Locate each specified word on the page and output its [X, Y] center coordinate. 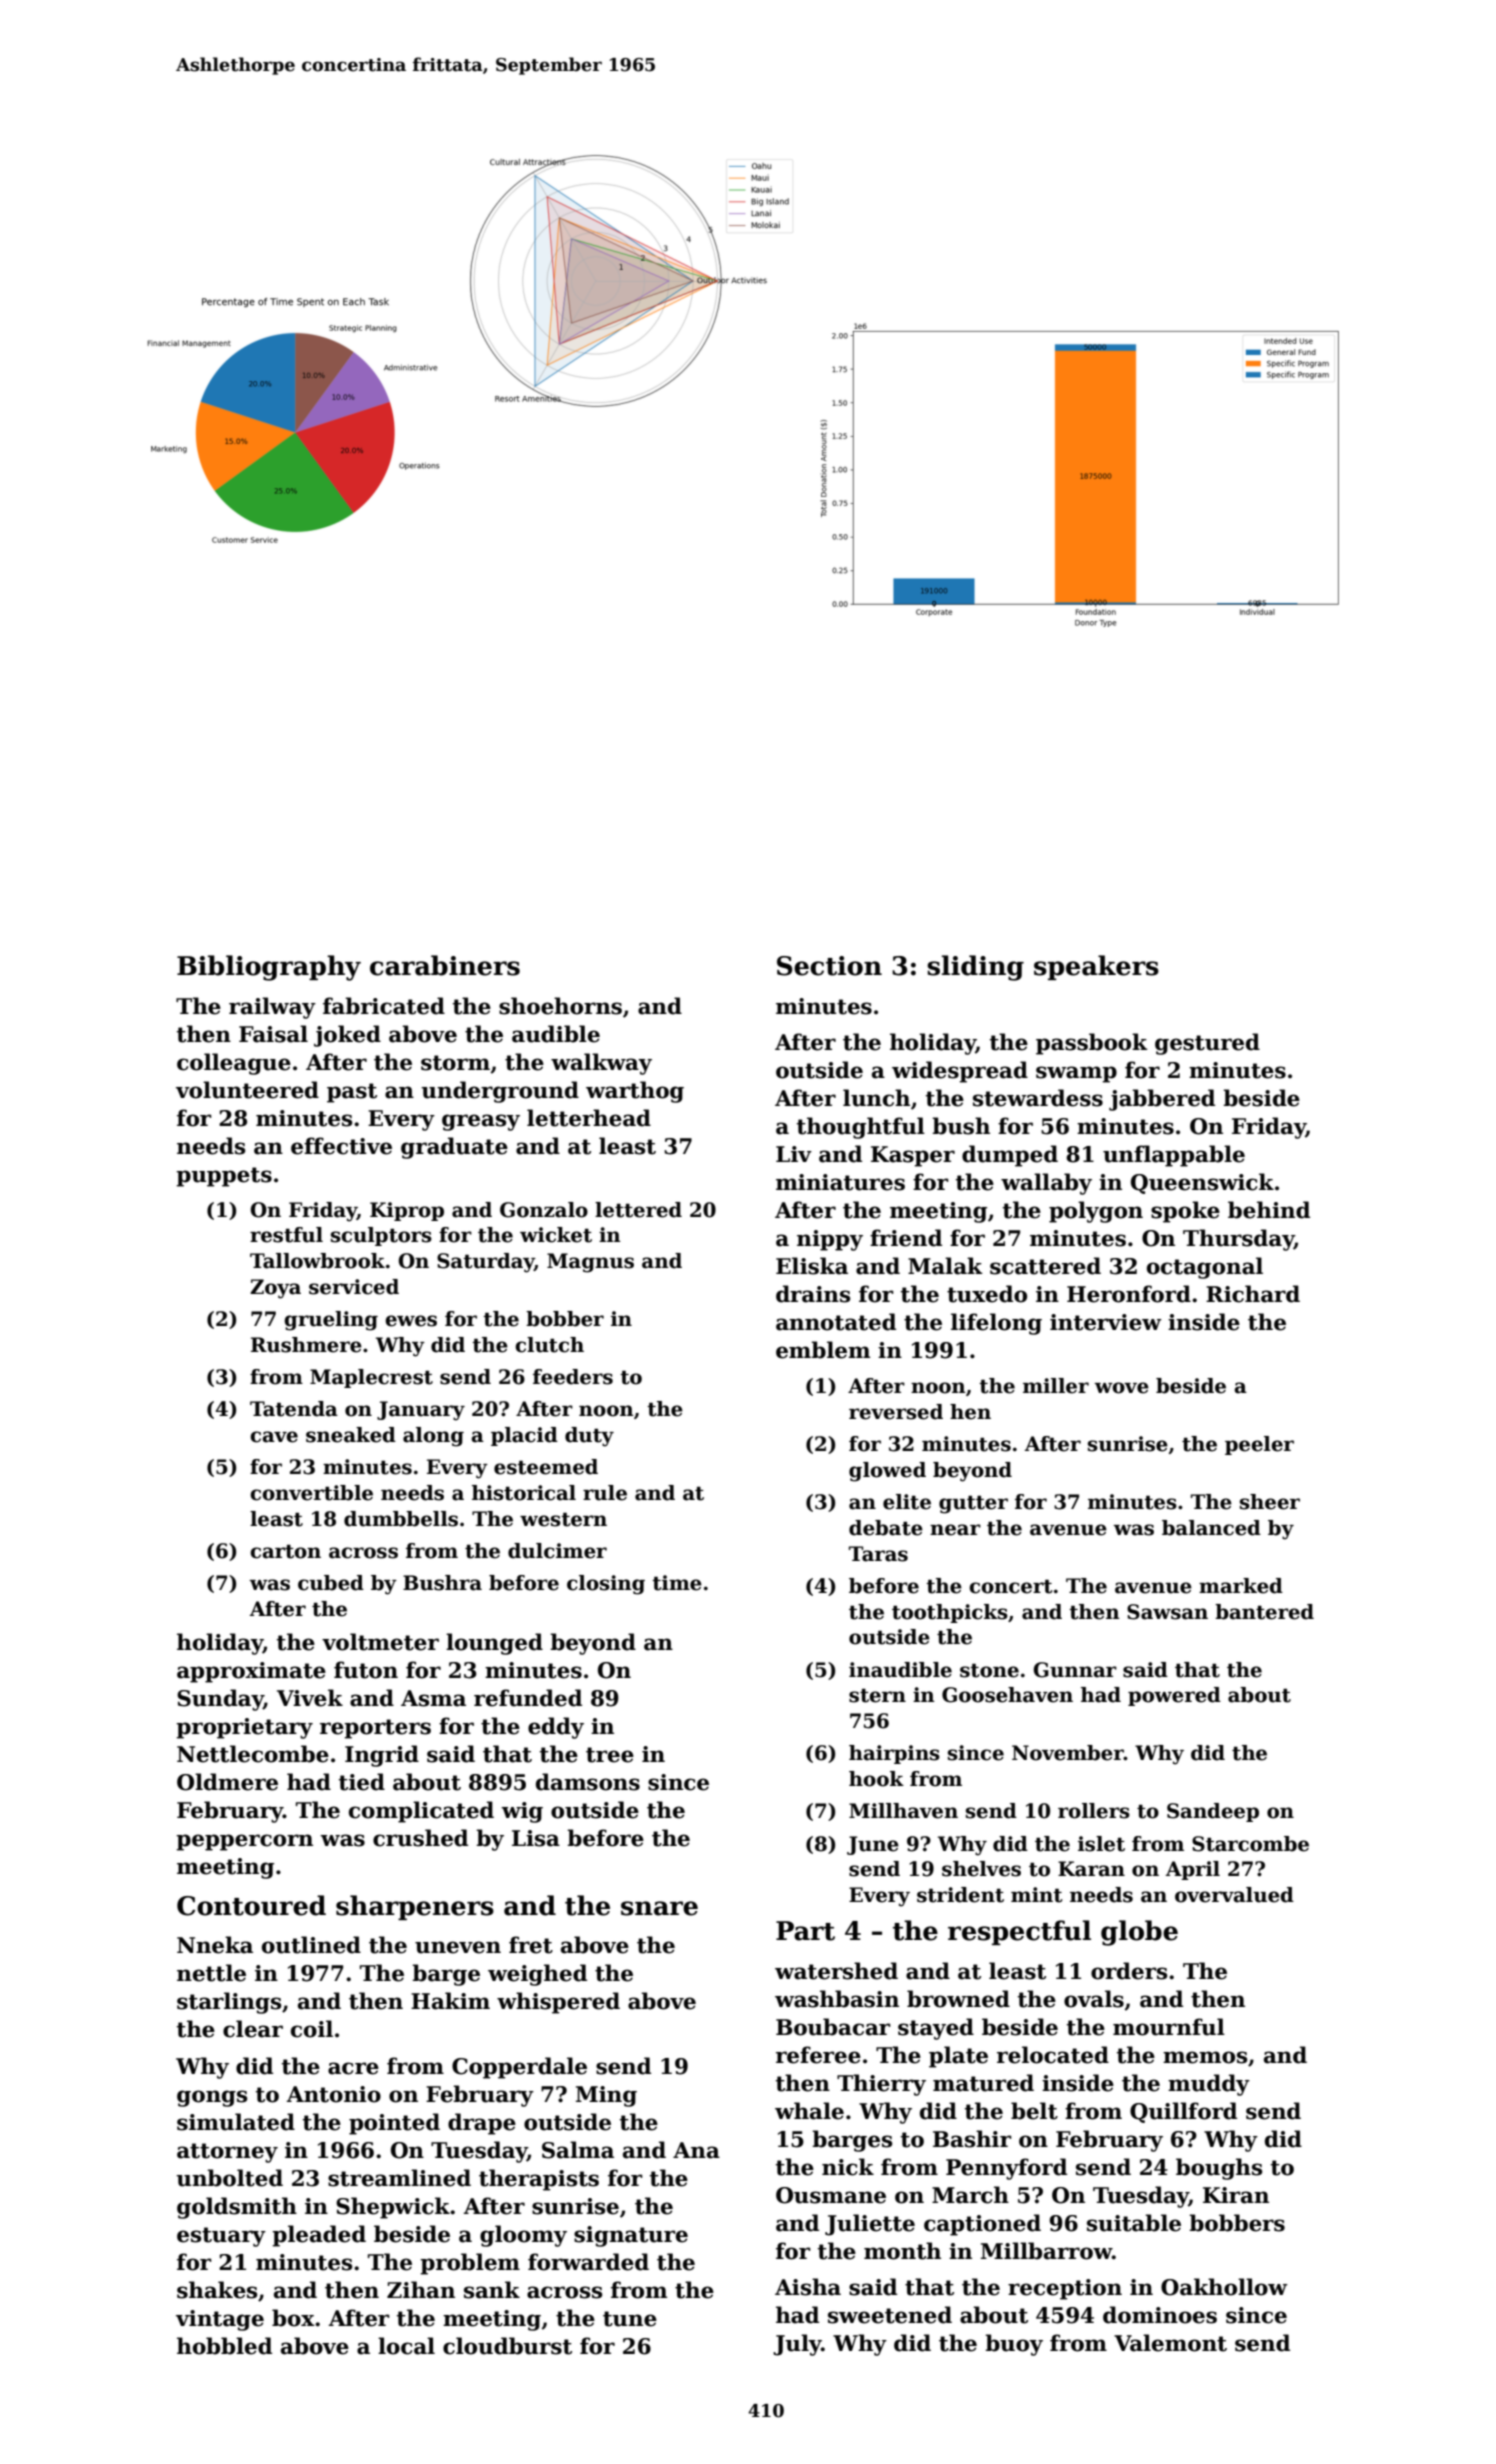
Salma [578, 2150]
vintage [220, 2320]
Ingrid [382, 1756]
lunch [876, 1098]
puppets [224, 1177]
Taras [878, 1554]
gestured [1207, 1044]
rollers [1094, 1811]
